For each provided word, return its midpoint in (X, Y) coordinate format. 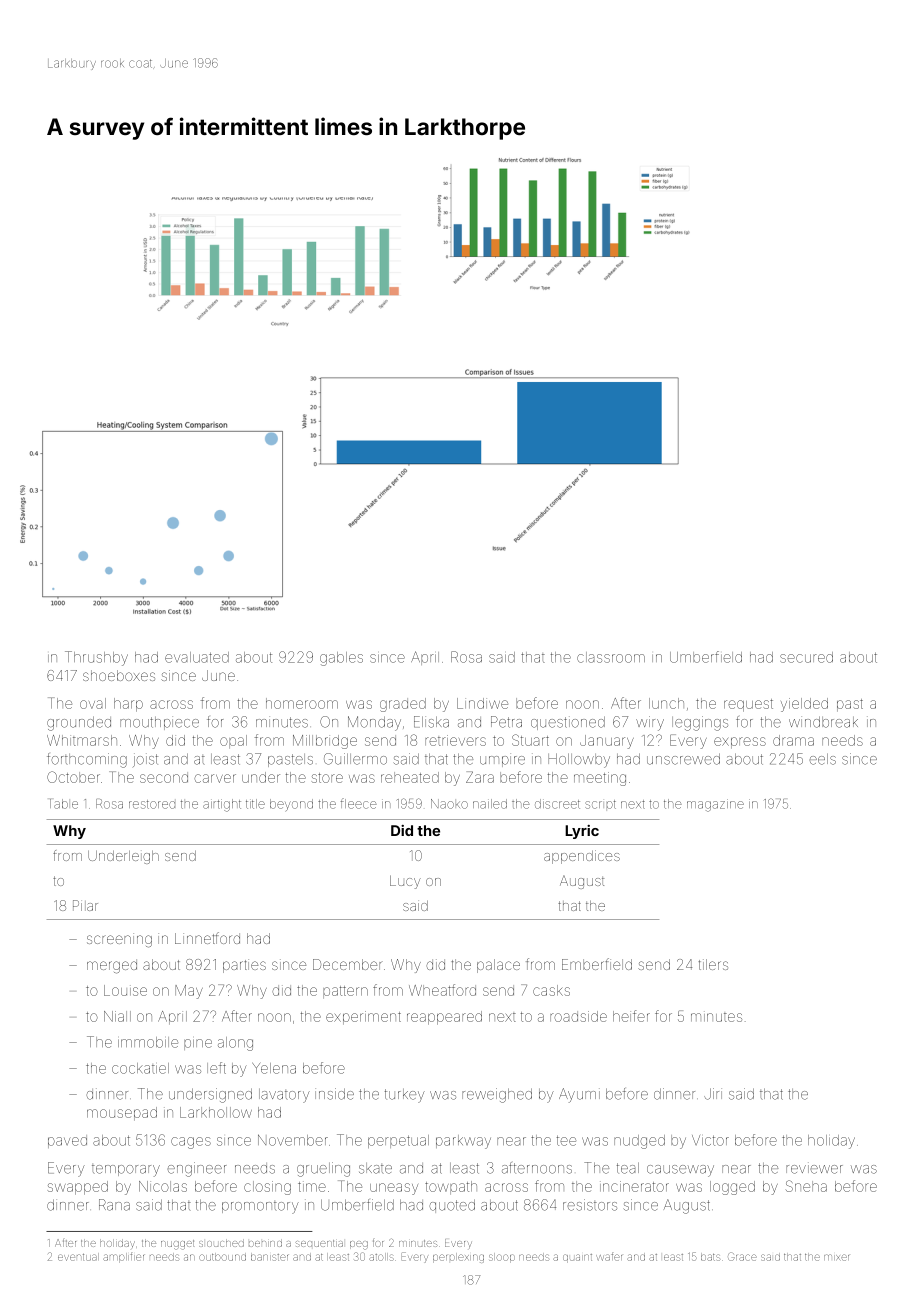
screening (119, 940)
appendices (582, 857)
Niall (117, 1016)
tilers (713, 964)
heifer (631, 1016)
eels (822, 759)
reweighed (497, 1095)
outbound (222, 1257)
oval (93, 703)
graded (403, 705)
